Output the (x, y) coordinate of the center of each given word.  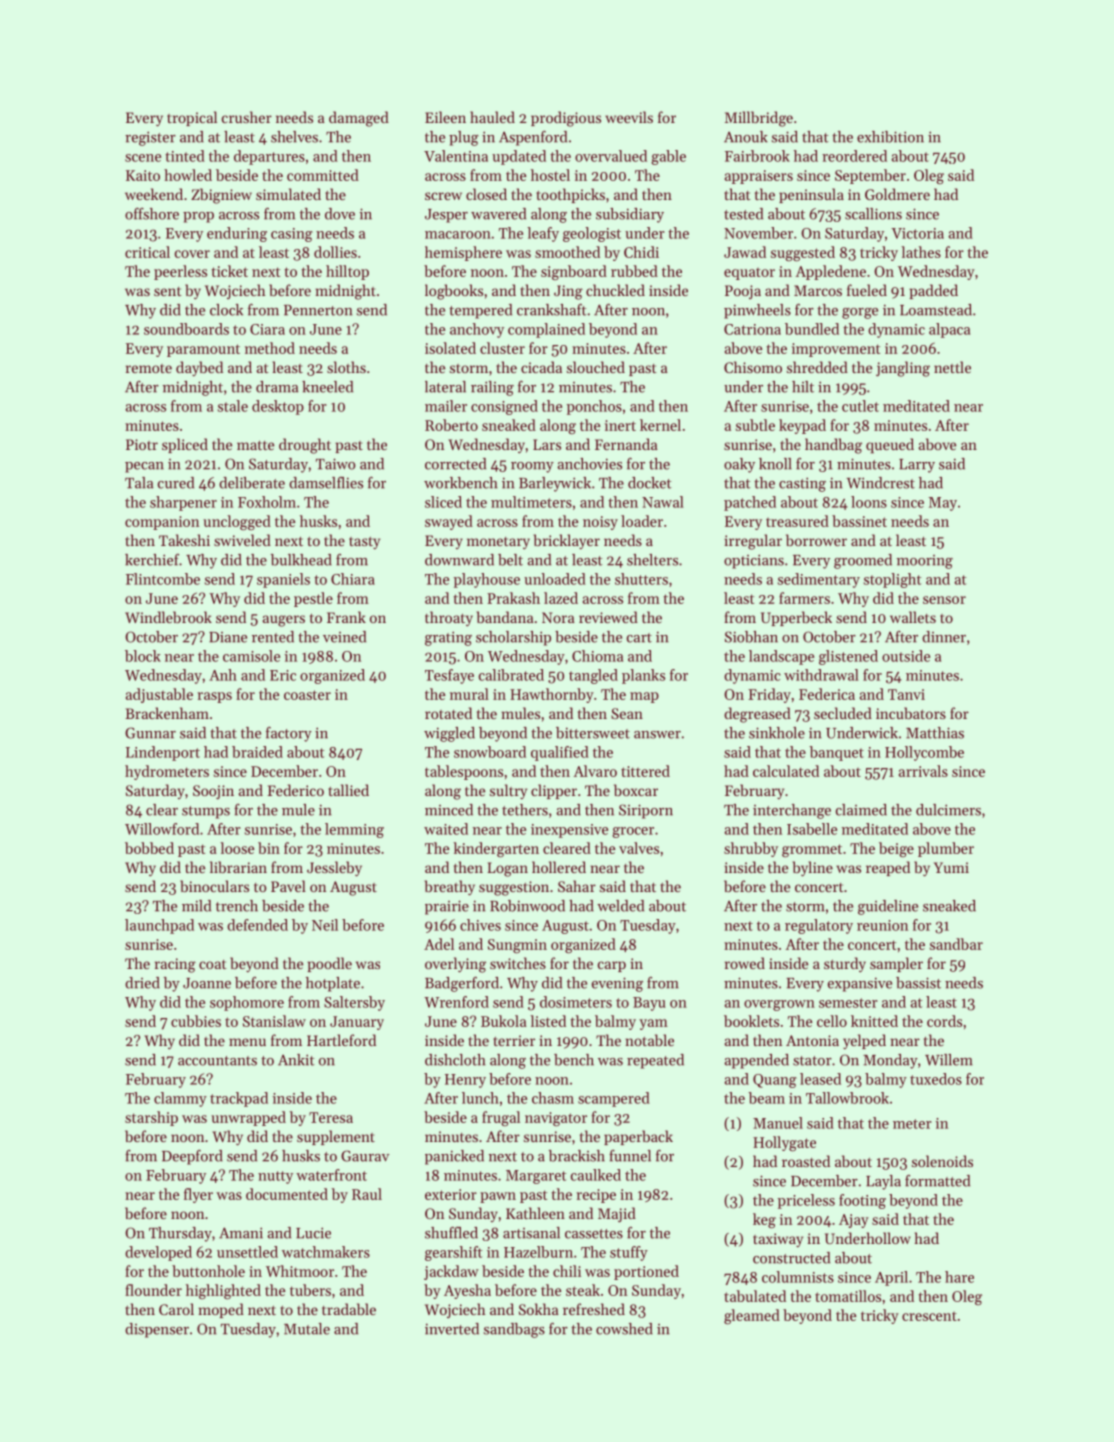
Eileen (445, 117)
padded (933, 291)
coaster (307, 695)
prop (198, 217)
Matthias (935, 733)
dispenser (157, 1330)
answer (657, 735)
